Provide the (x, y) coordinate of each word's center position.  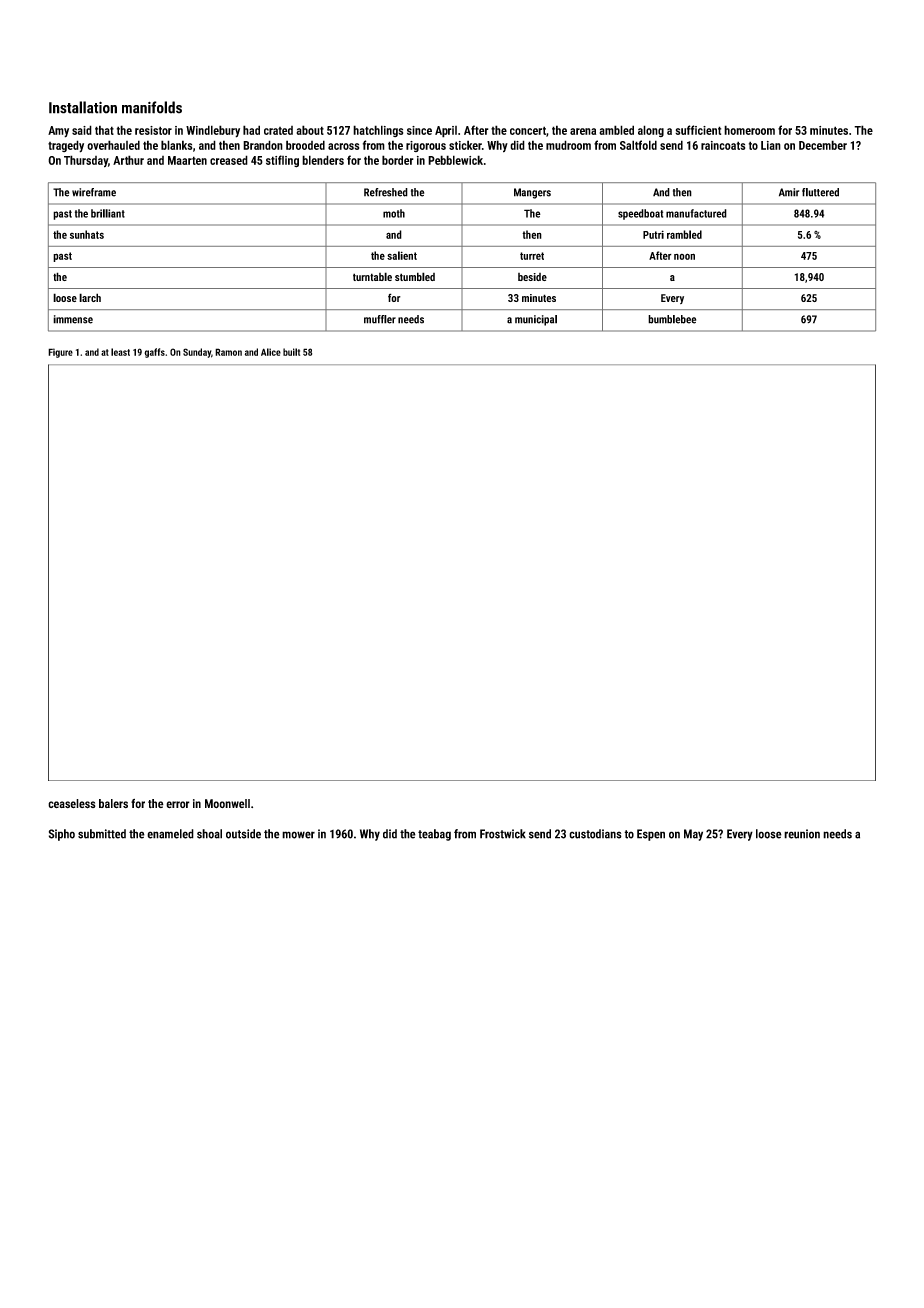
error (178, 804)
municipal (536, 320)
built (291, 352)
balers (113, 803)
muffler (380, 319)
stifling (282, 161)
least (120, 352)
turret (532, 256)
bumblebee (672, 319)
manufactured (696, 213)
